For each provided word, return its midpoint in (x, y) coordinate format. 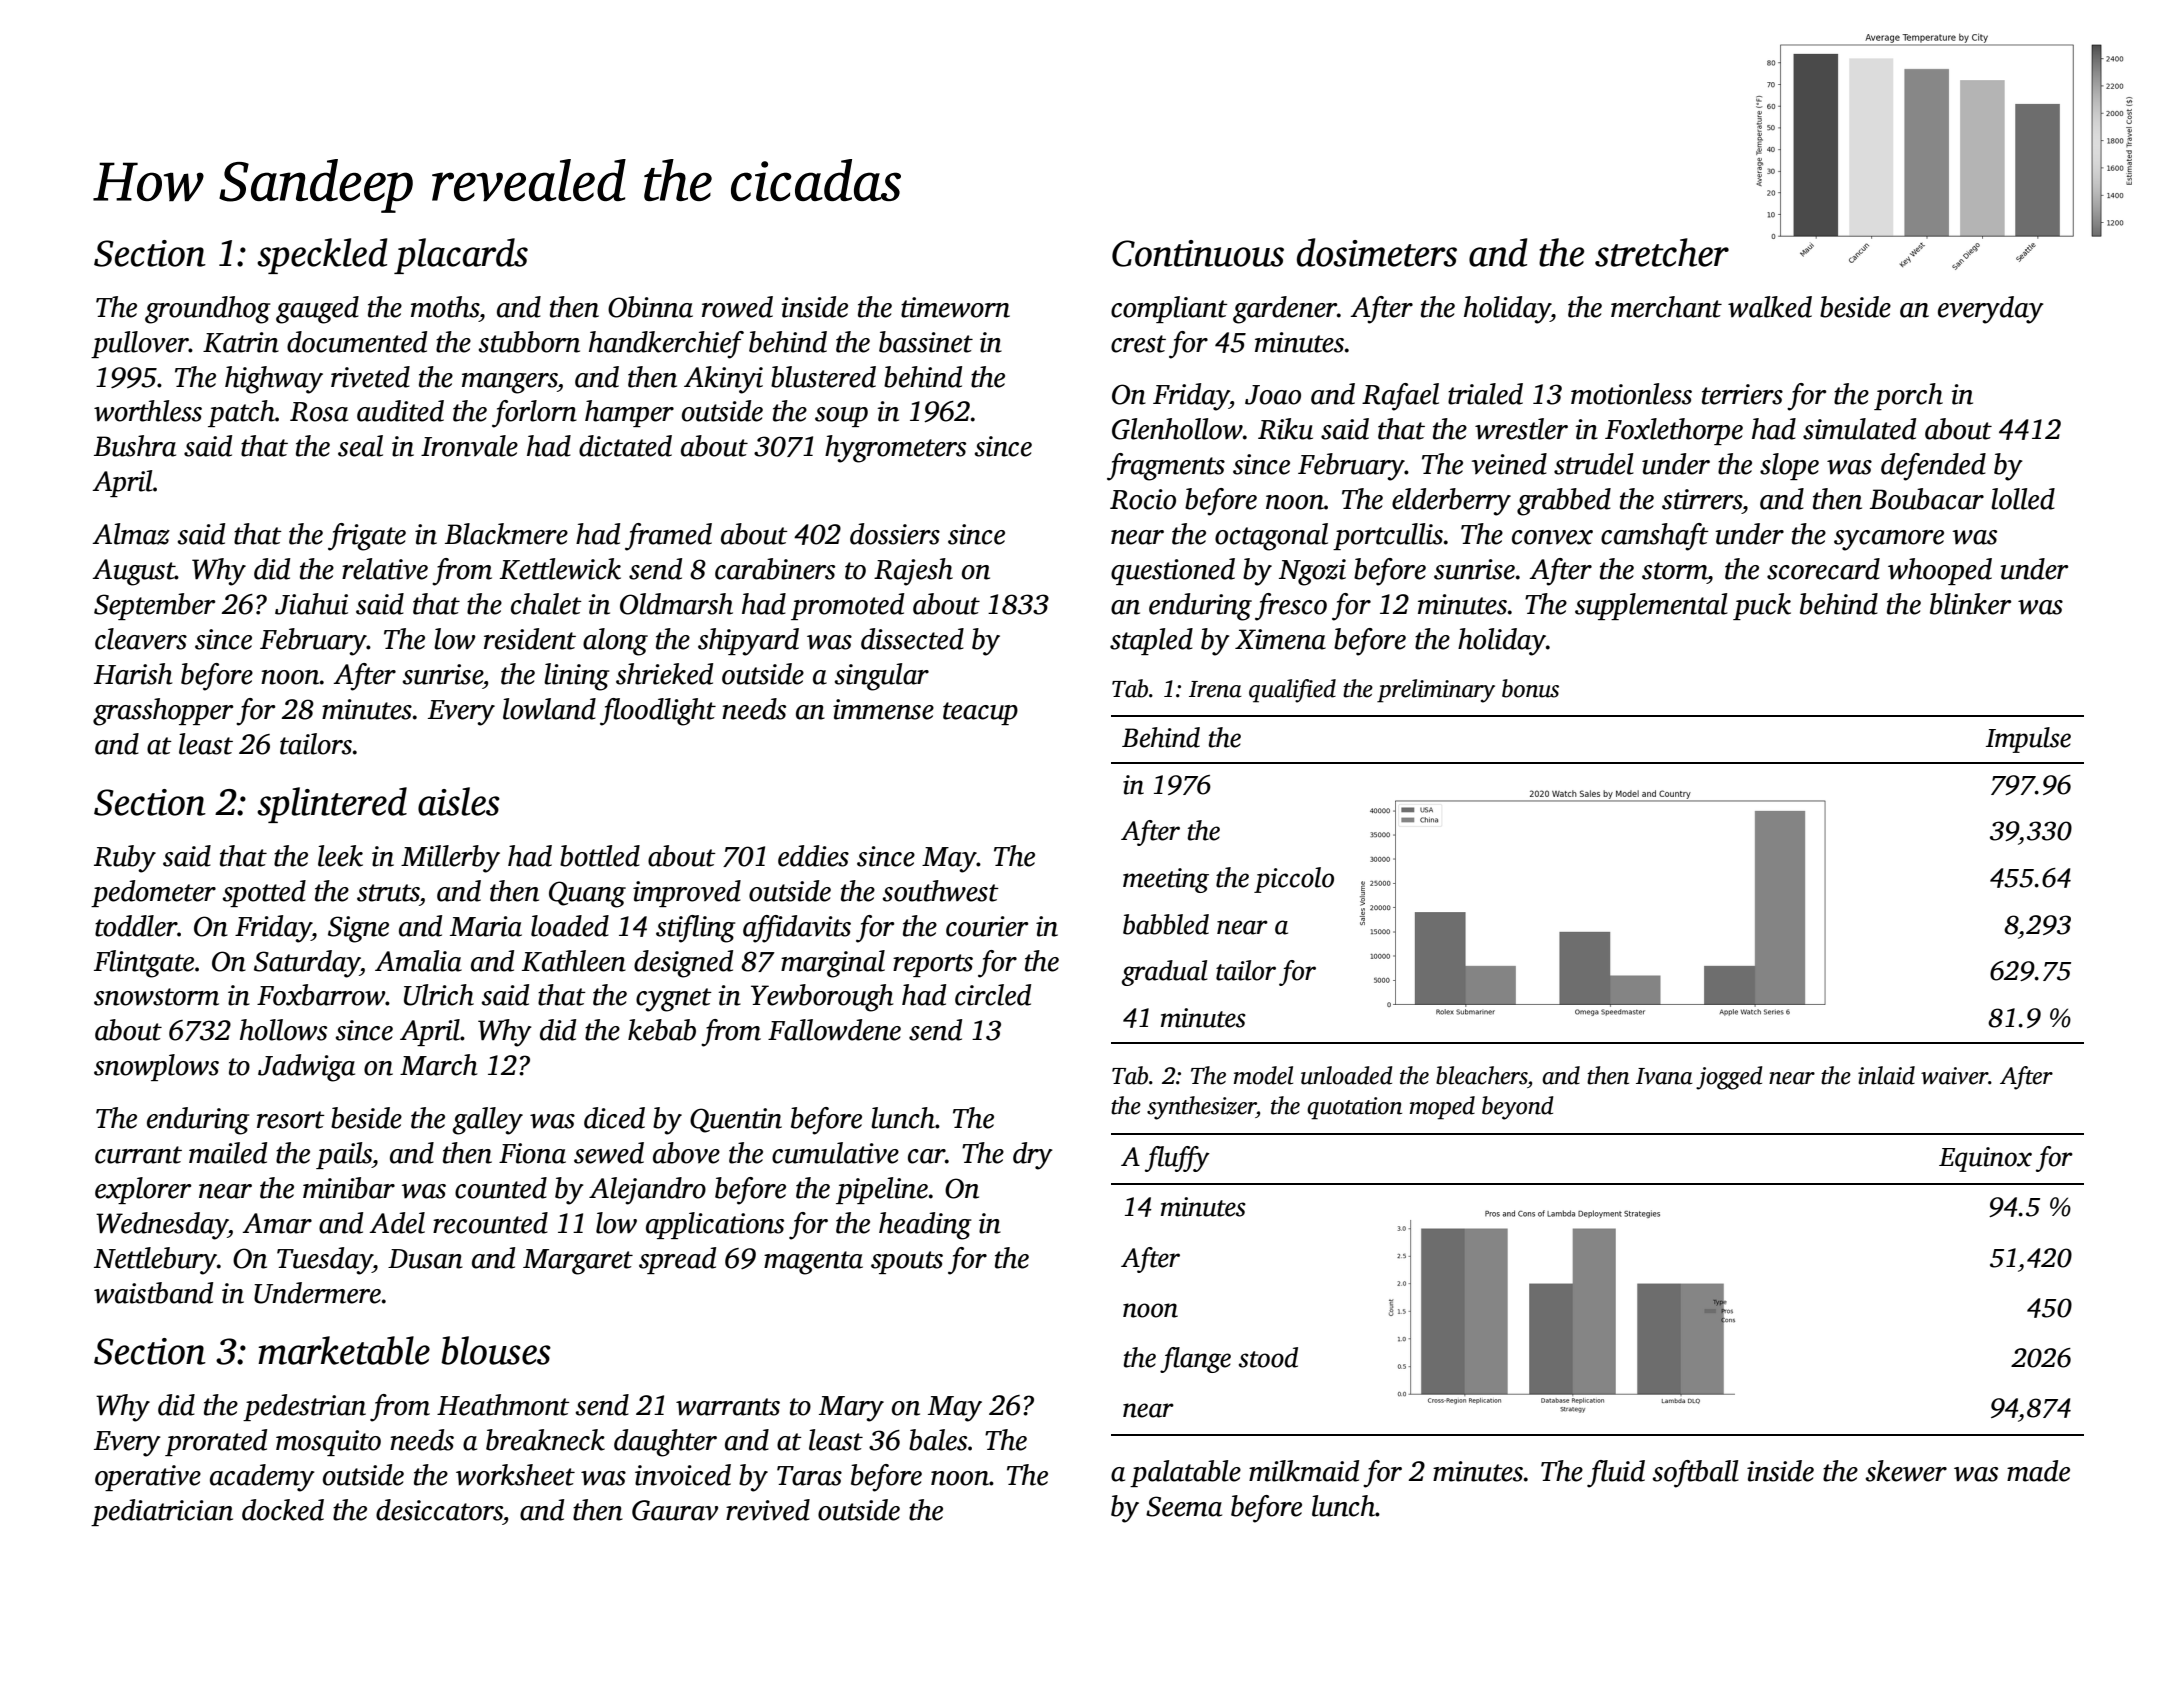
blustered (823, 377)
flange (1195, 1360)
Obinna (650, 307)
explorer (143, 1190)
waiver (1954, 1076)
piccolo (1294, 880)
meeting (1166, 880)
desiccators (439, 1510)
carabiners (775, 569)
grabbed (1564, 502)
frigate (367, 537)
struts (388, 893)
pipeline (882, 1190)
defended (1933, 467)
